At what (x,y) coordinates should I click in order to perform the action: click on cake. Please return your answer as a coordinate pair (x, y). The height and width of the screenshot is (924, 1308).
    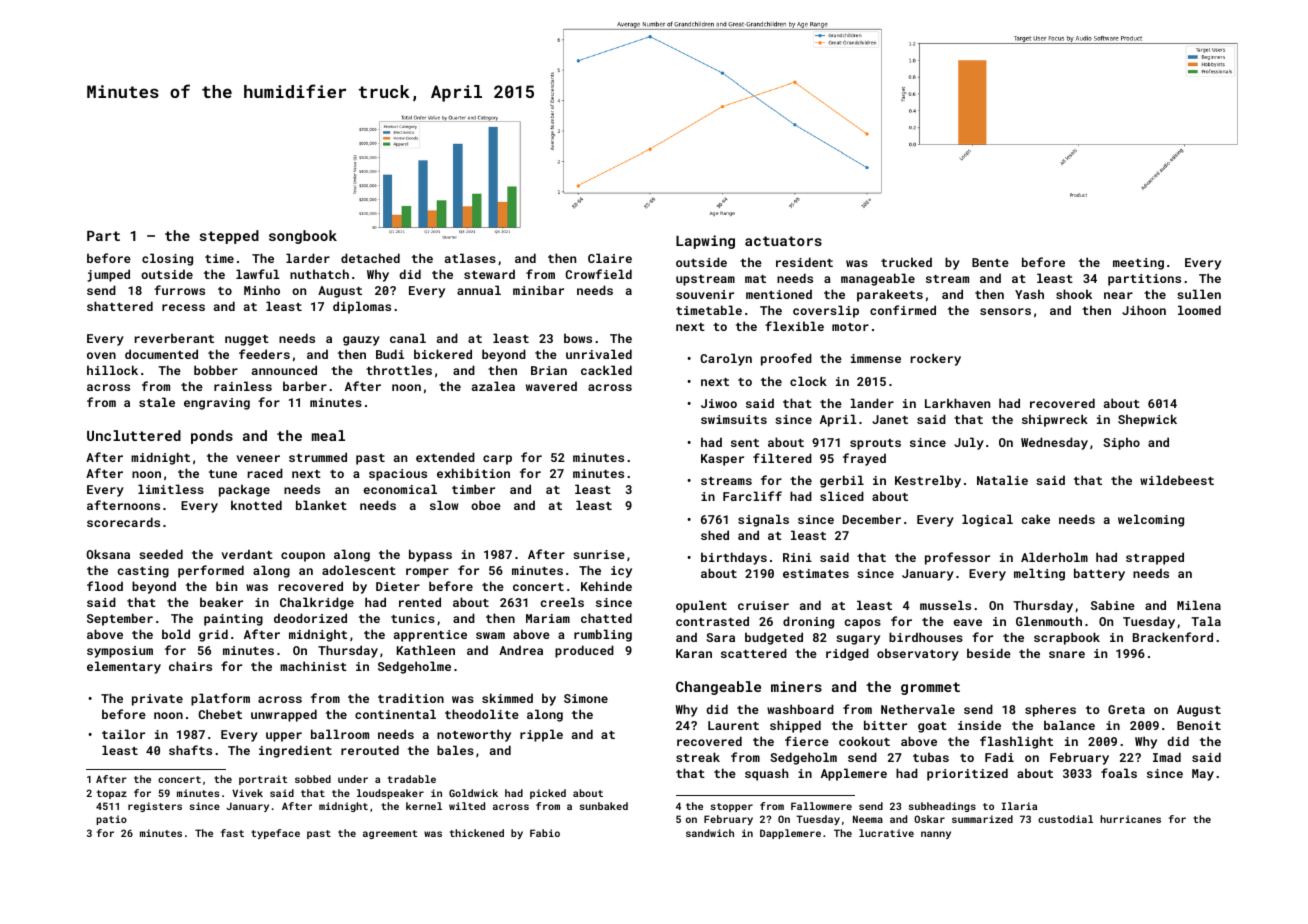
    Looking at the image, I should click on (1035, 519).
